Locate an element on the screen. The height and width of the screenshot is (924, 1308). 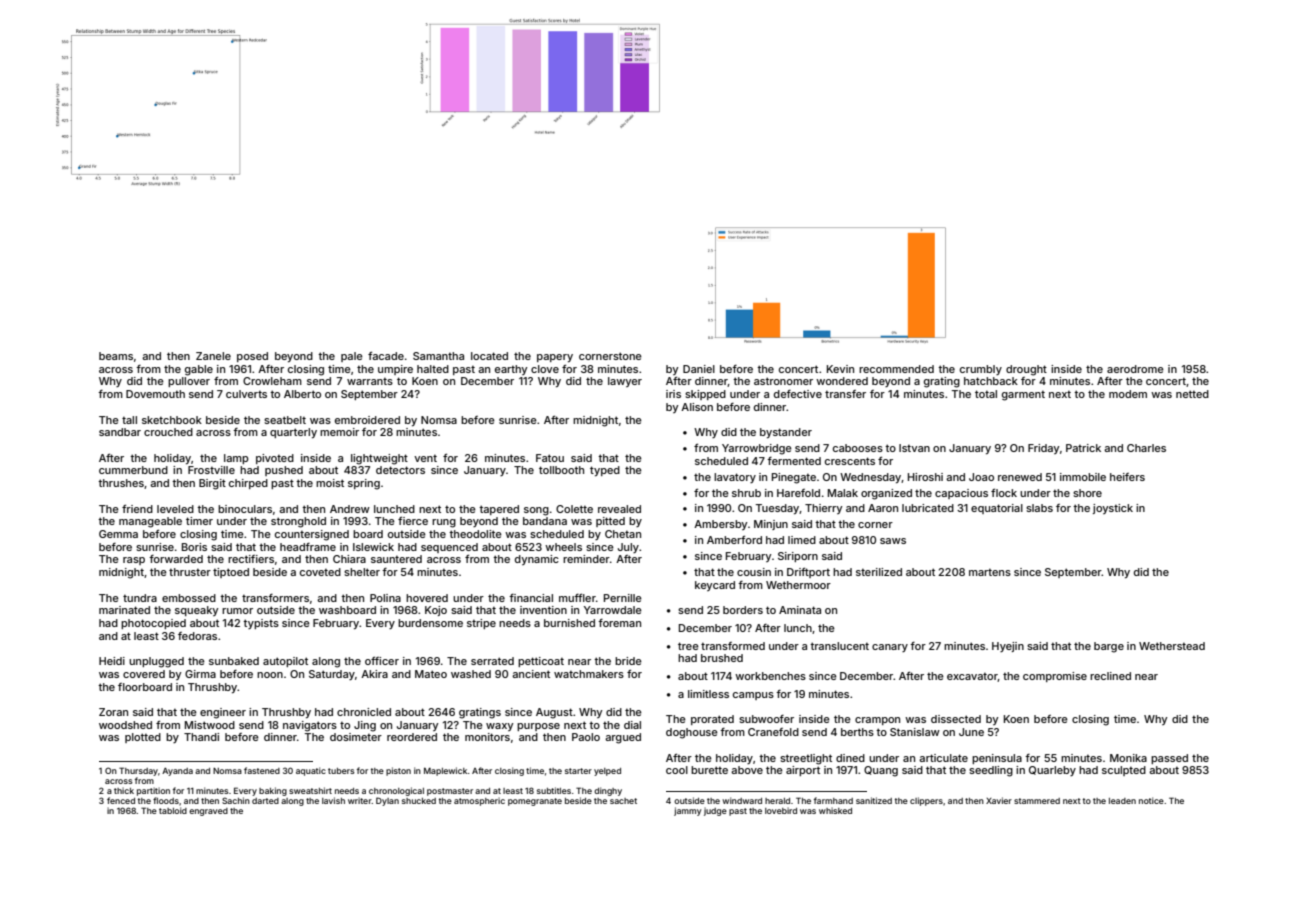
netted is located at coordinates (1192, 394).
